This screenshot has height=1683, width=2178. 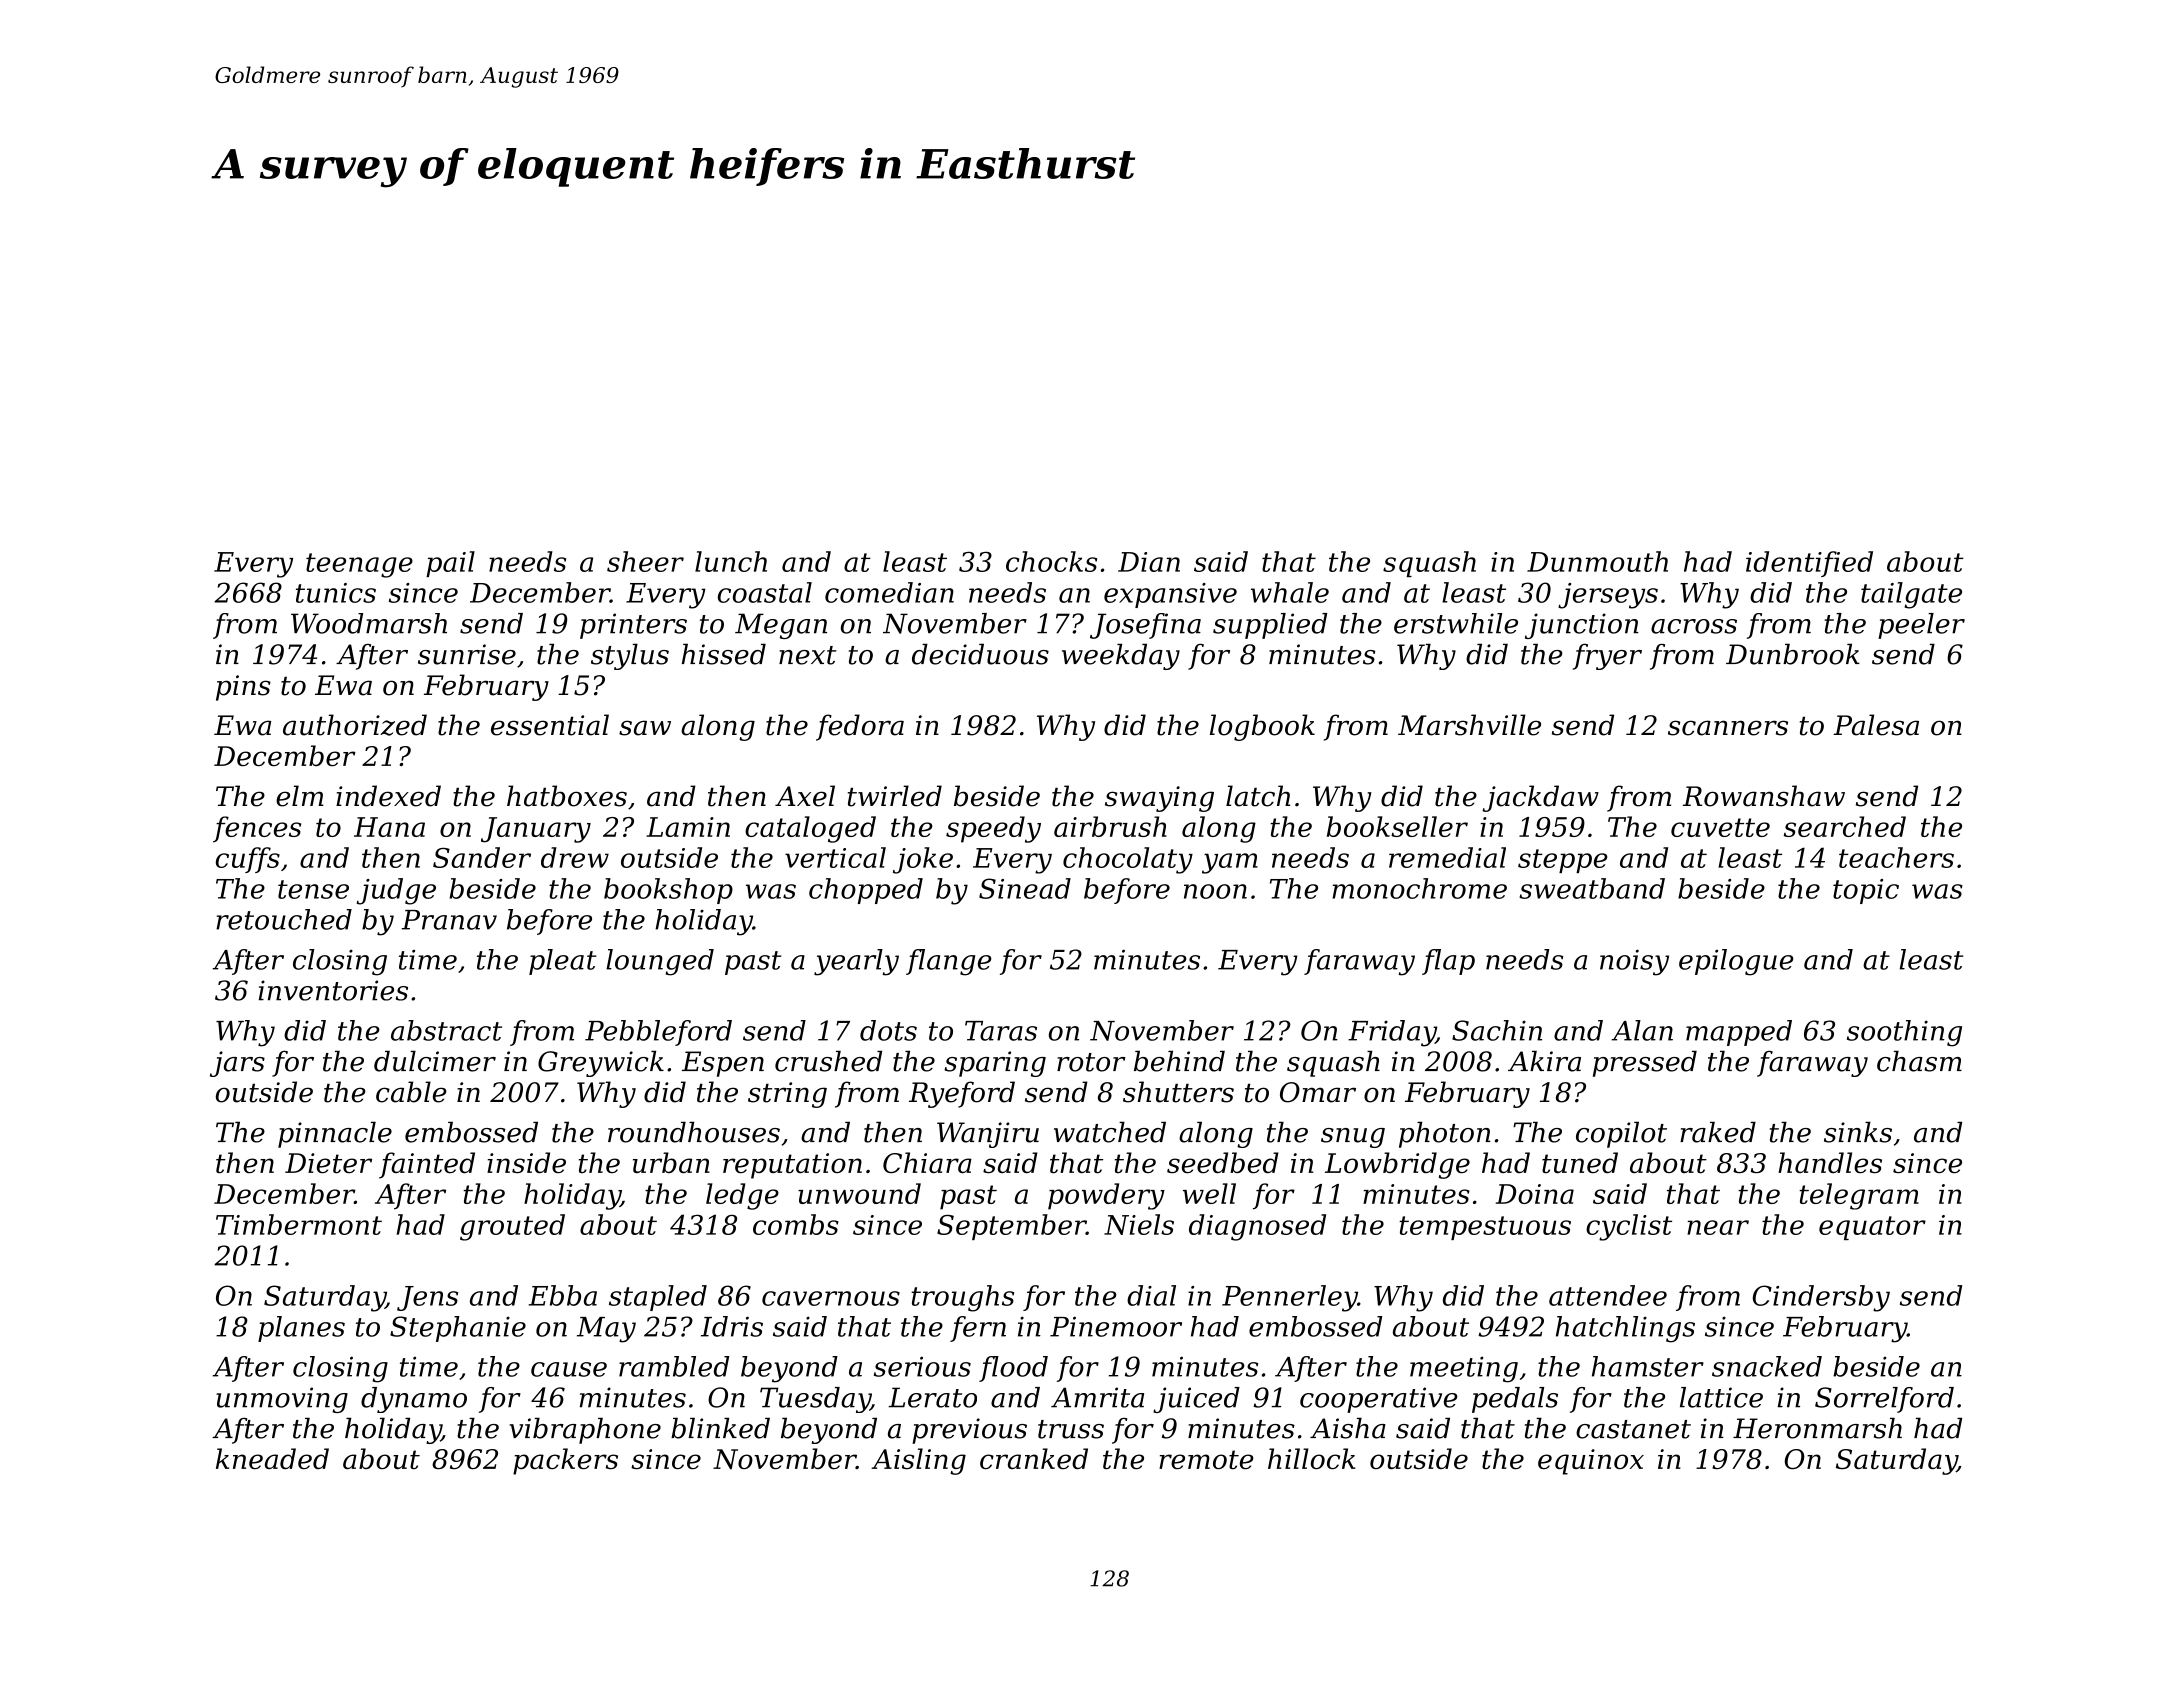 I want to click on tunics, so click(x=336, y=593).
